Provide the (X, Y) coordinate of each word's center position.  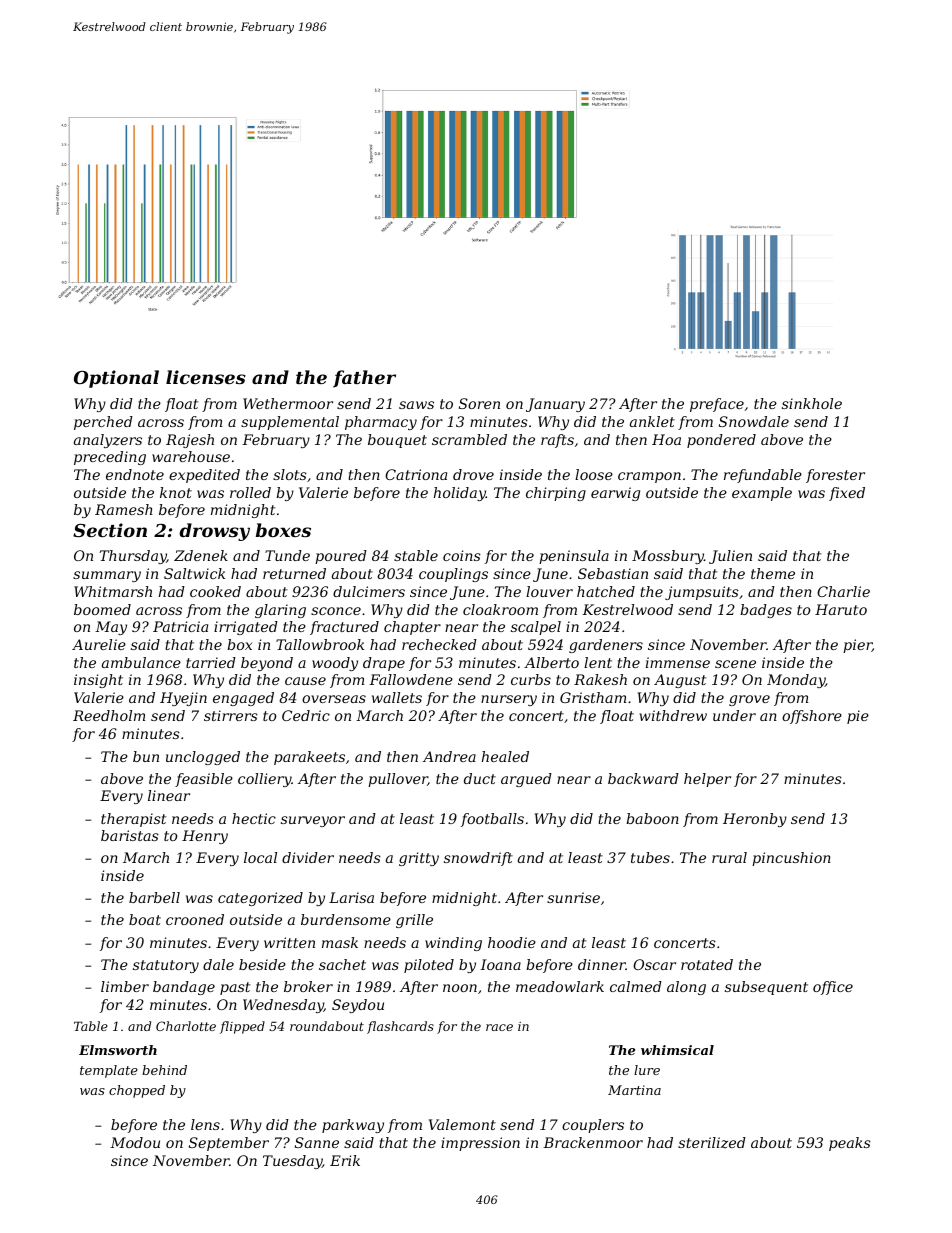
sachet (342, 964)
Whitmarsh (113, 591)
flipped (242, 1027)
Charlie (843, 591)
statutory (166, 966)
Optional (116, 379)
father (364, 379)
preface (717, 405)
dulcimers (369, 591)
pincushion (791, 859)
